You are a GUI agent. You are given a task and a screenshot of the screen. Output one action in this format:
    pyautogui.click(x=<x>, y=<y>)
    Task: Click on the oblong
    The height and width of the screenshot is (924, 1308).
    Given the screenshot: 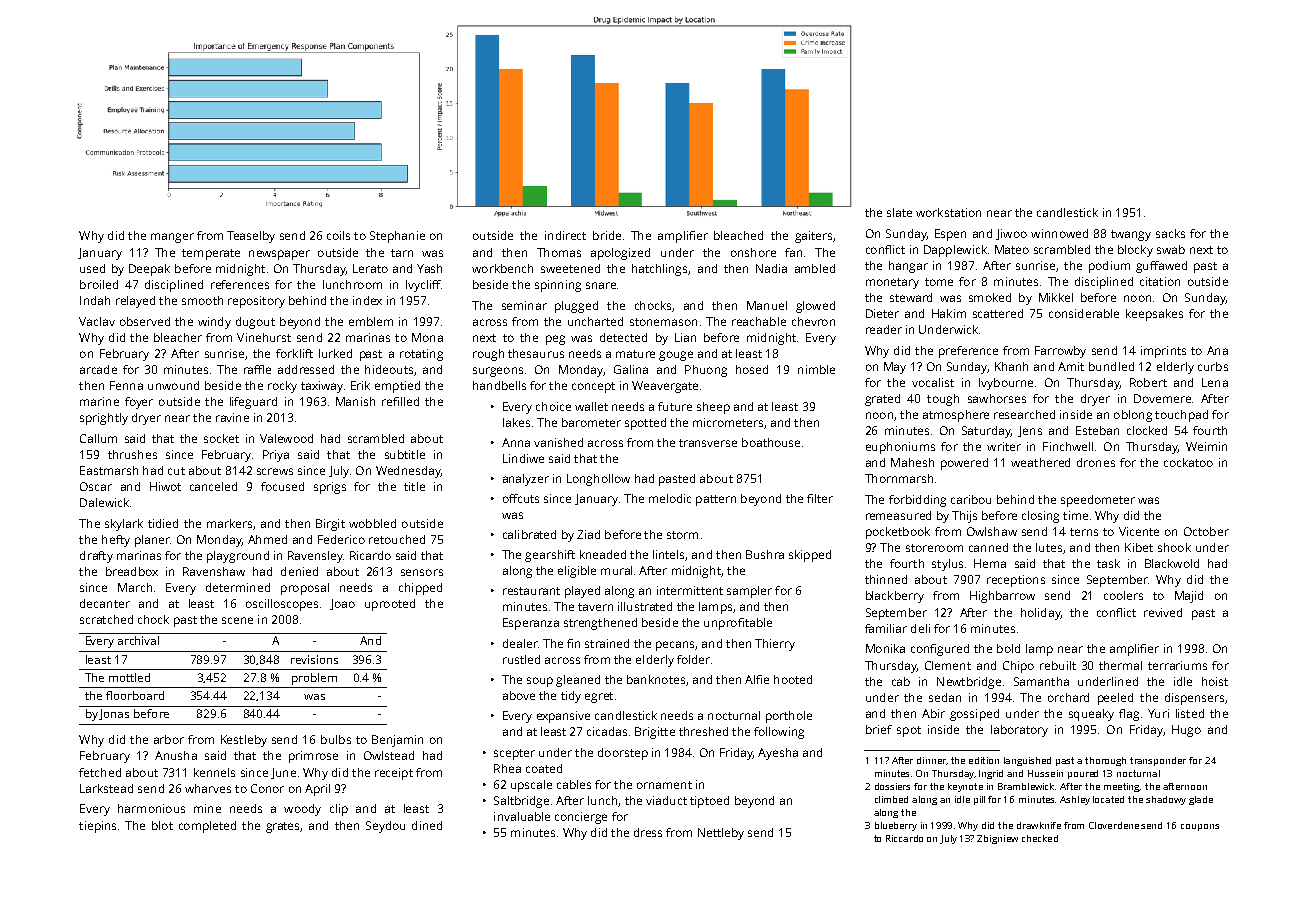 What is the action you would take?
    pyautogui.click(x=1133, y=416)
